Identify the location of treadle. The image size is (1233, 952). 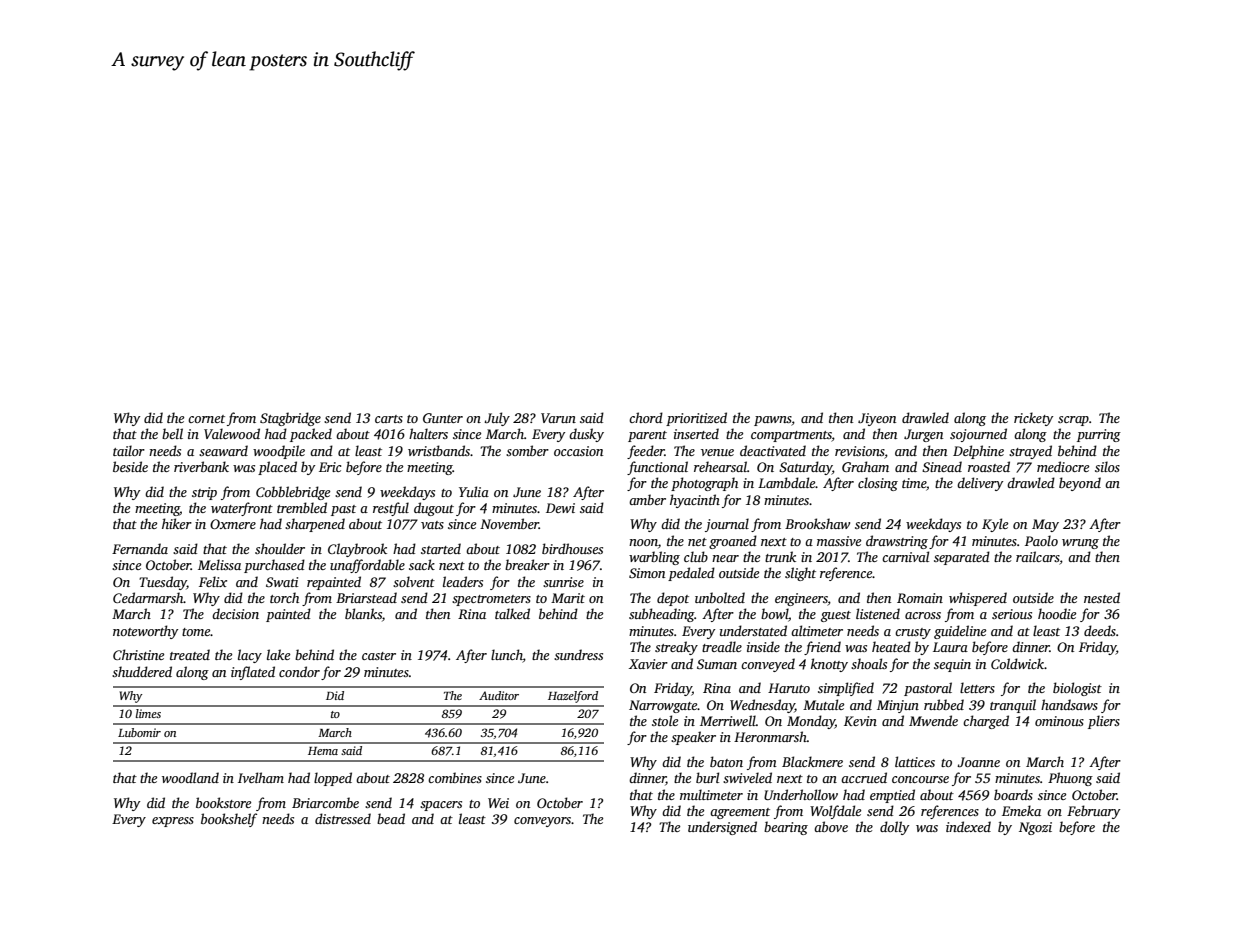
(722, 646).
